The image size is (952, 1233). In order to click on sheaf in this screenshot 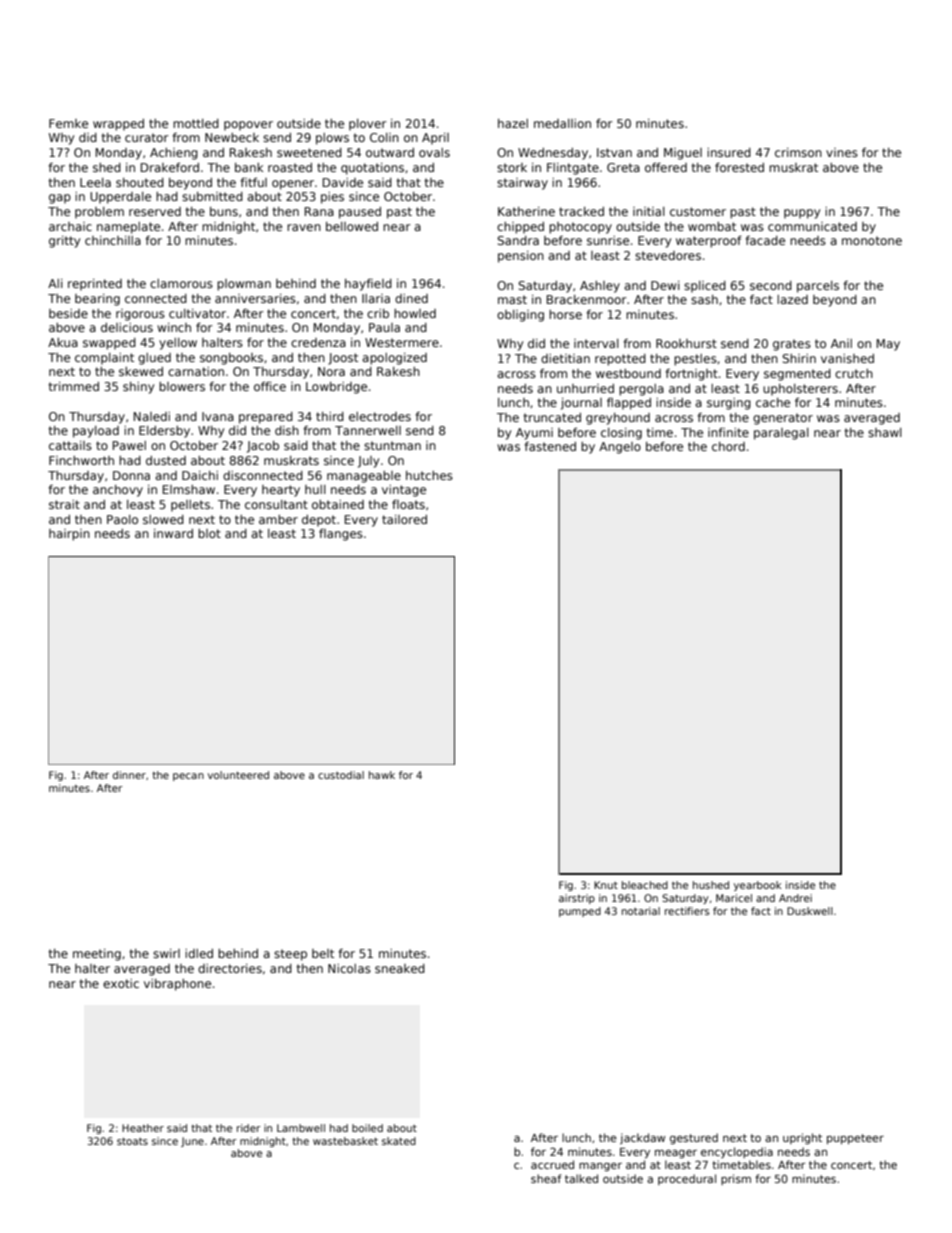, I will do `click(546, 1178)`.
